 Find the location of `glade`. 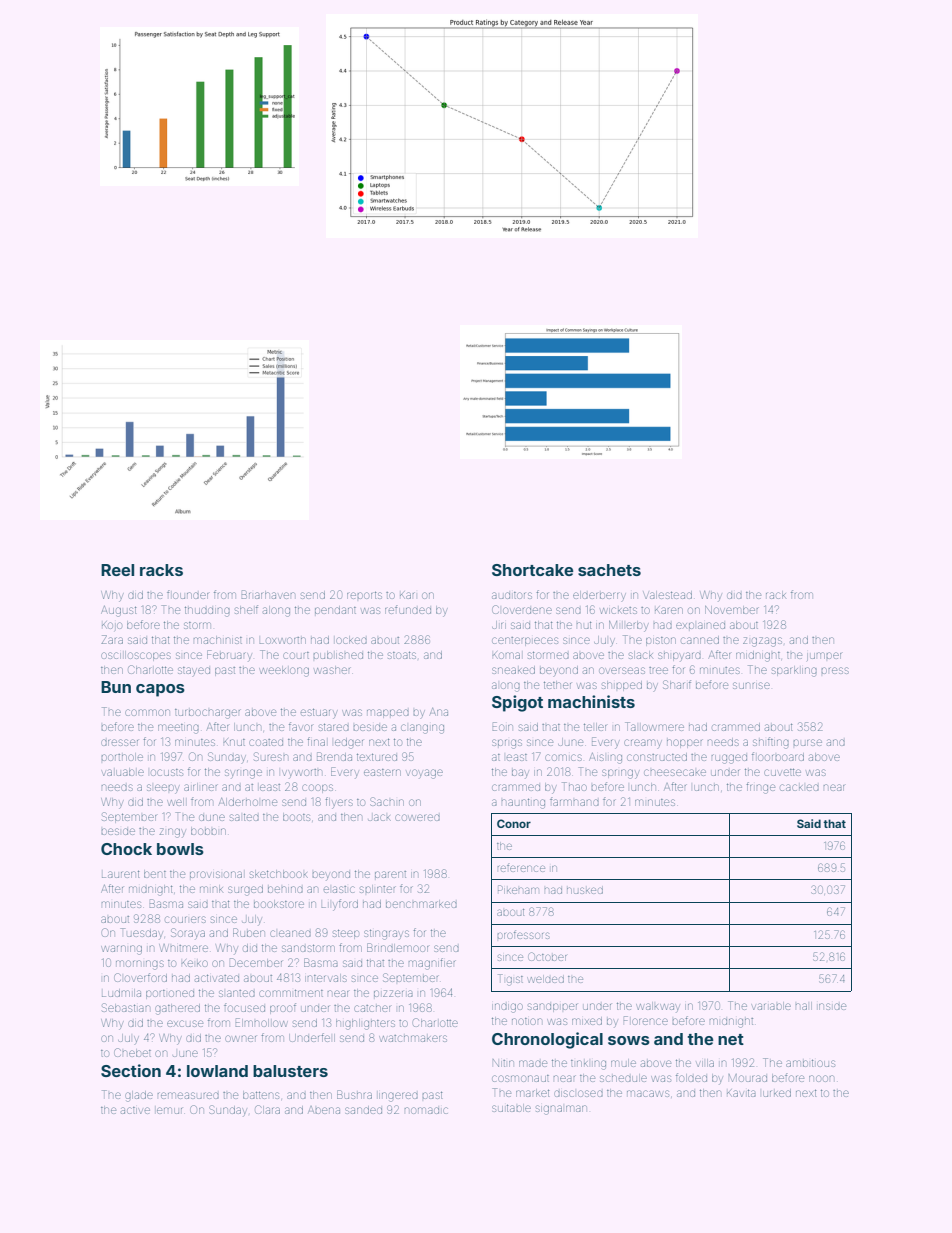

glade is located at coordinates (139, 1096).
